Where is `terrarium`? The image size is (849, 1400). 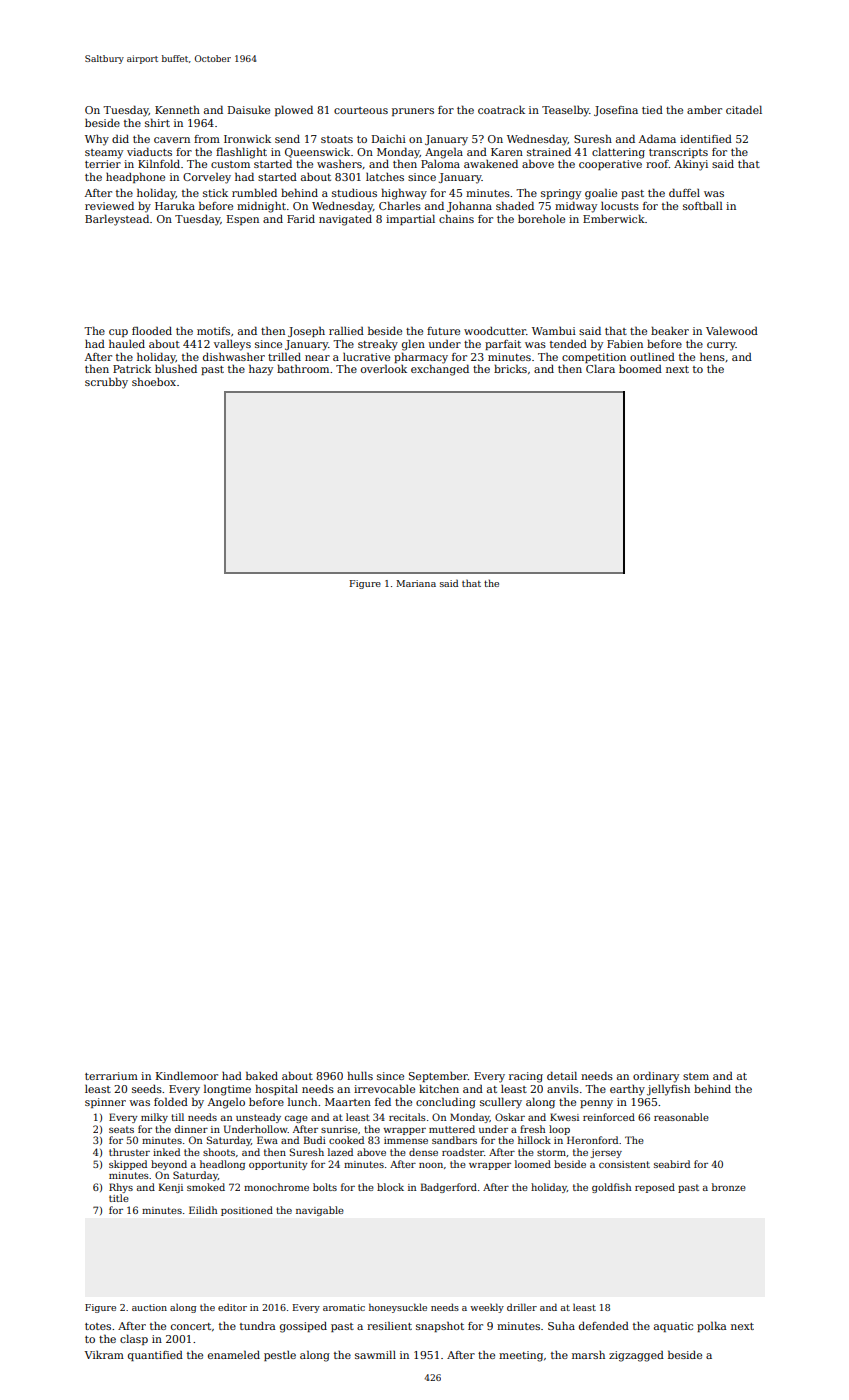 terrarium is located at coordinates (111, 1076).
